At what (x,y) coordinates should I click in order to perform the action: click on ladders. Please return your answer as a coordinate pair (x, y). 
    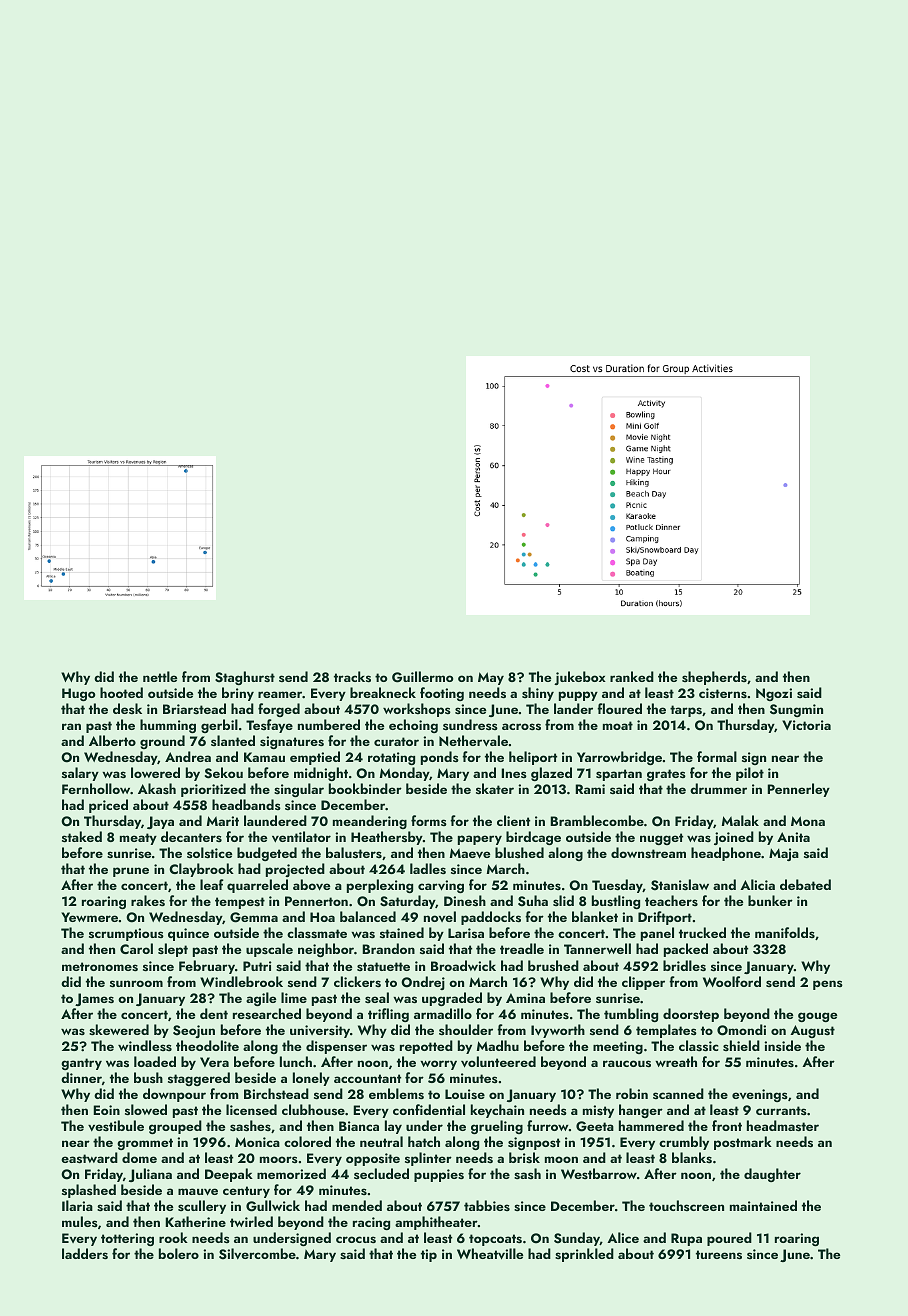
    Looking at the image, I should click on (85, 1254).
